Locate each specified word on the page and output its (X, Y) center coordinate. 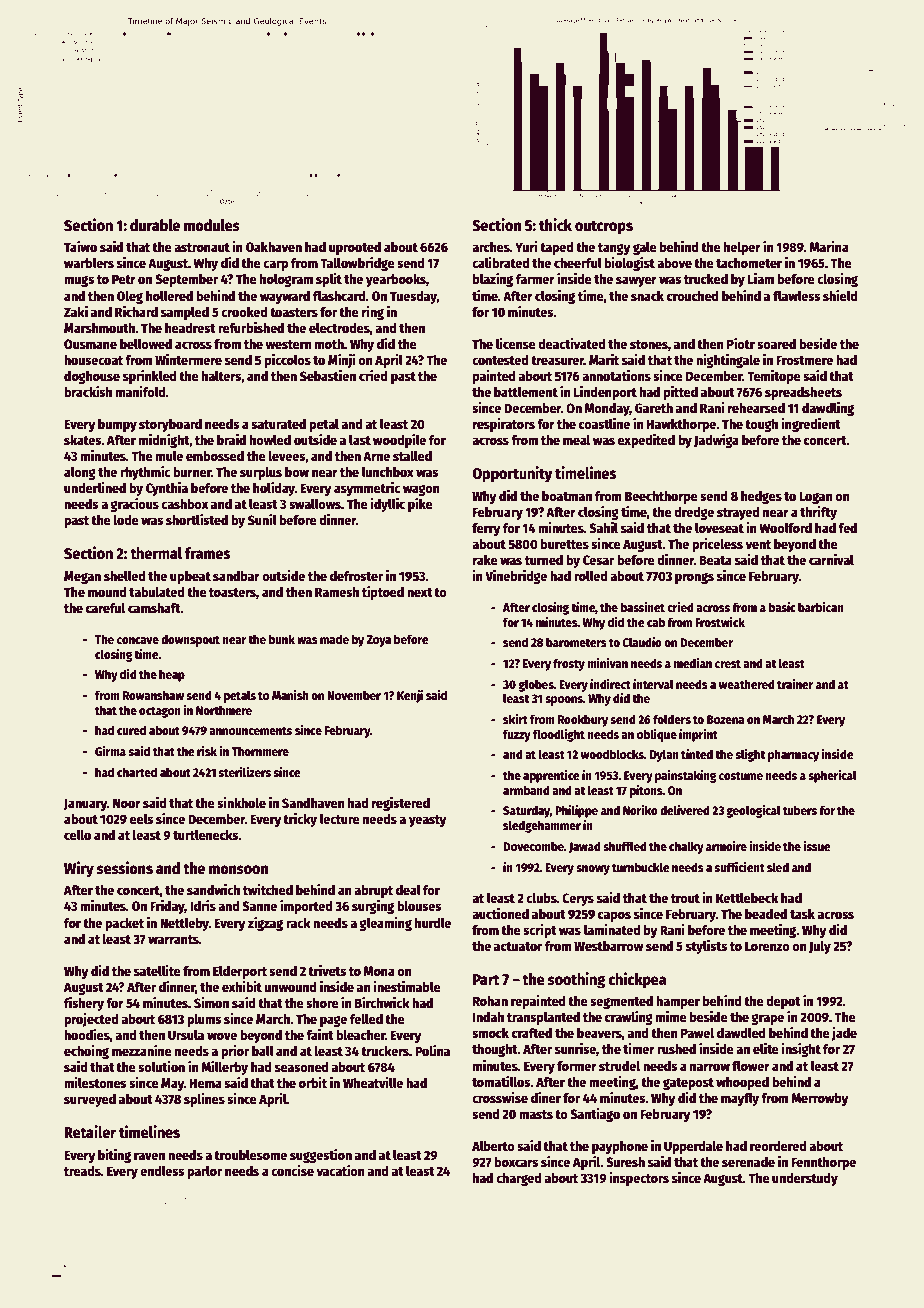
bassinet (643, 607)
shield (840, 295)
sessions (125, 868)
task (802, 914)
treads (82, 1171)
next (420, 592)
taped (557, 248)
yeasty (428, 821)
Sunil (262, 519)
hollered (169, 295)
